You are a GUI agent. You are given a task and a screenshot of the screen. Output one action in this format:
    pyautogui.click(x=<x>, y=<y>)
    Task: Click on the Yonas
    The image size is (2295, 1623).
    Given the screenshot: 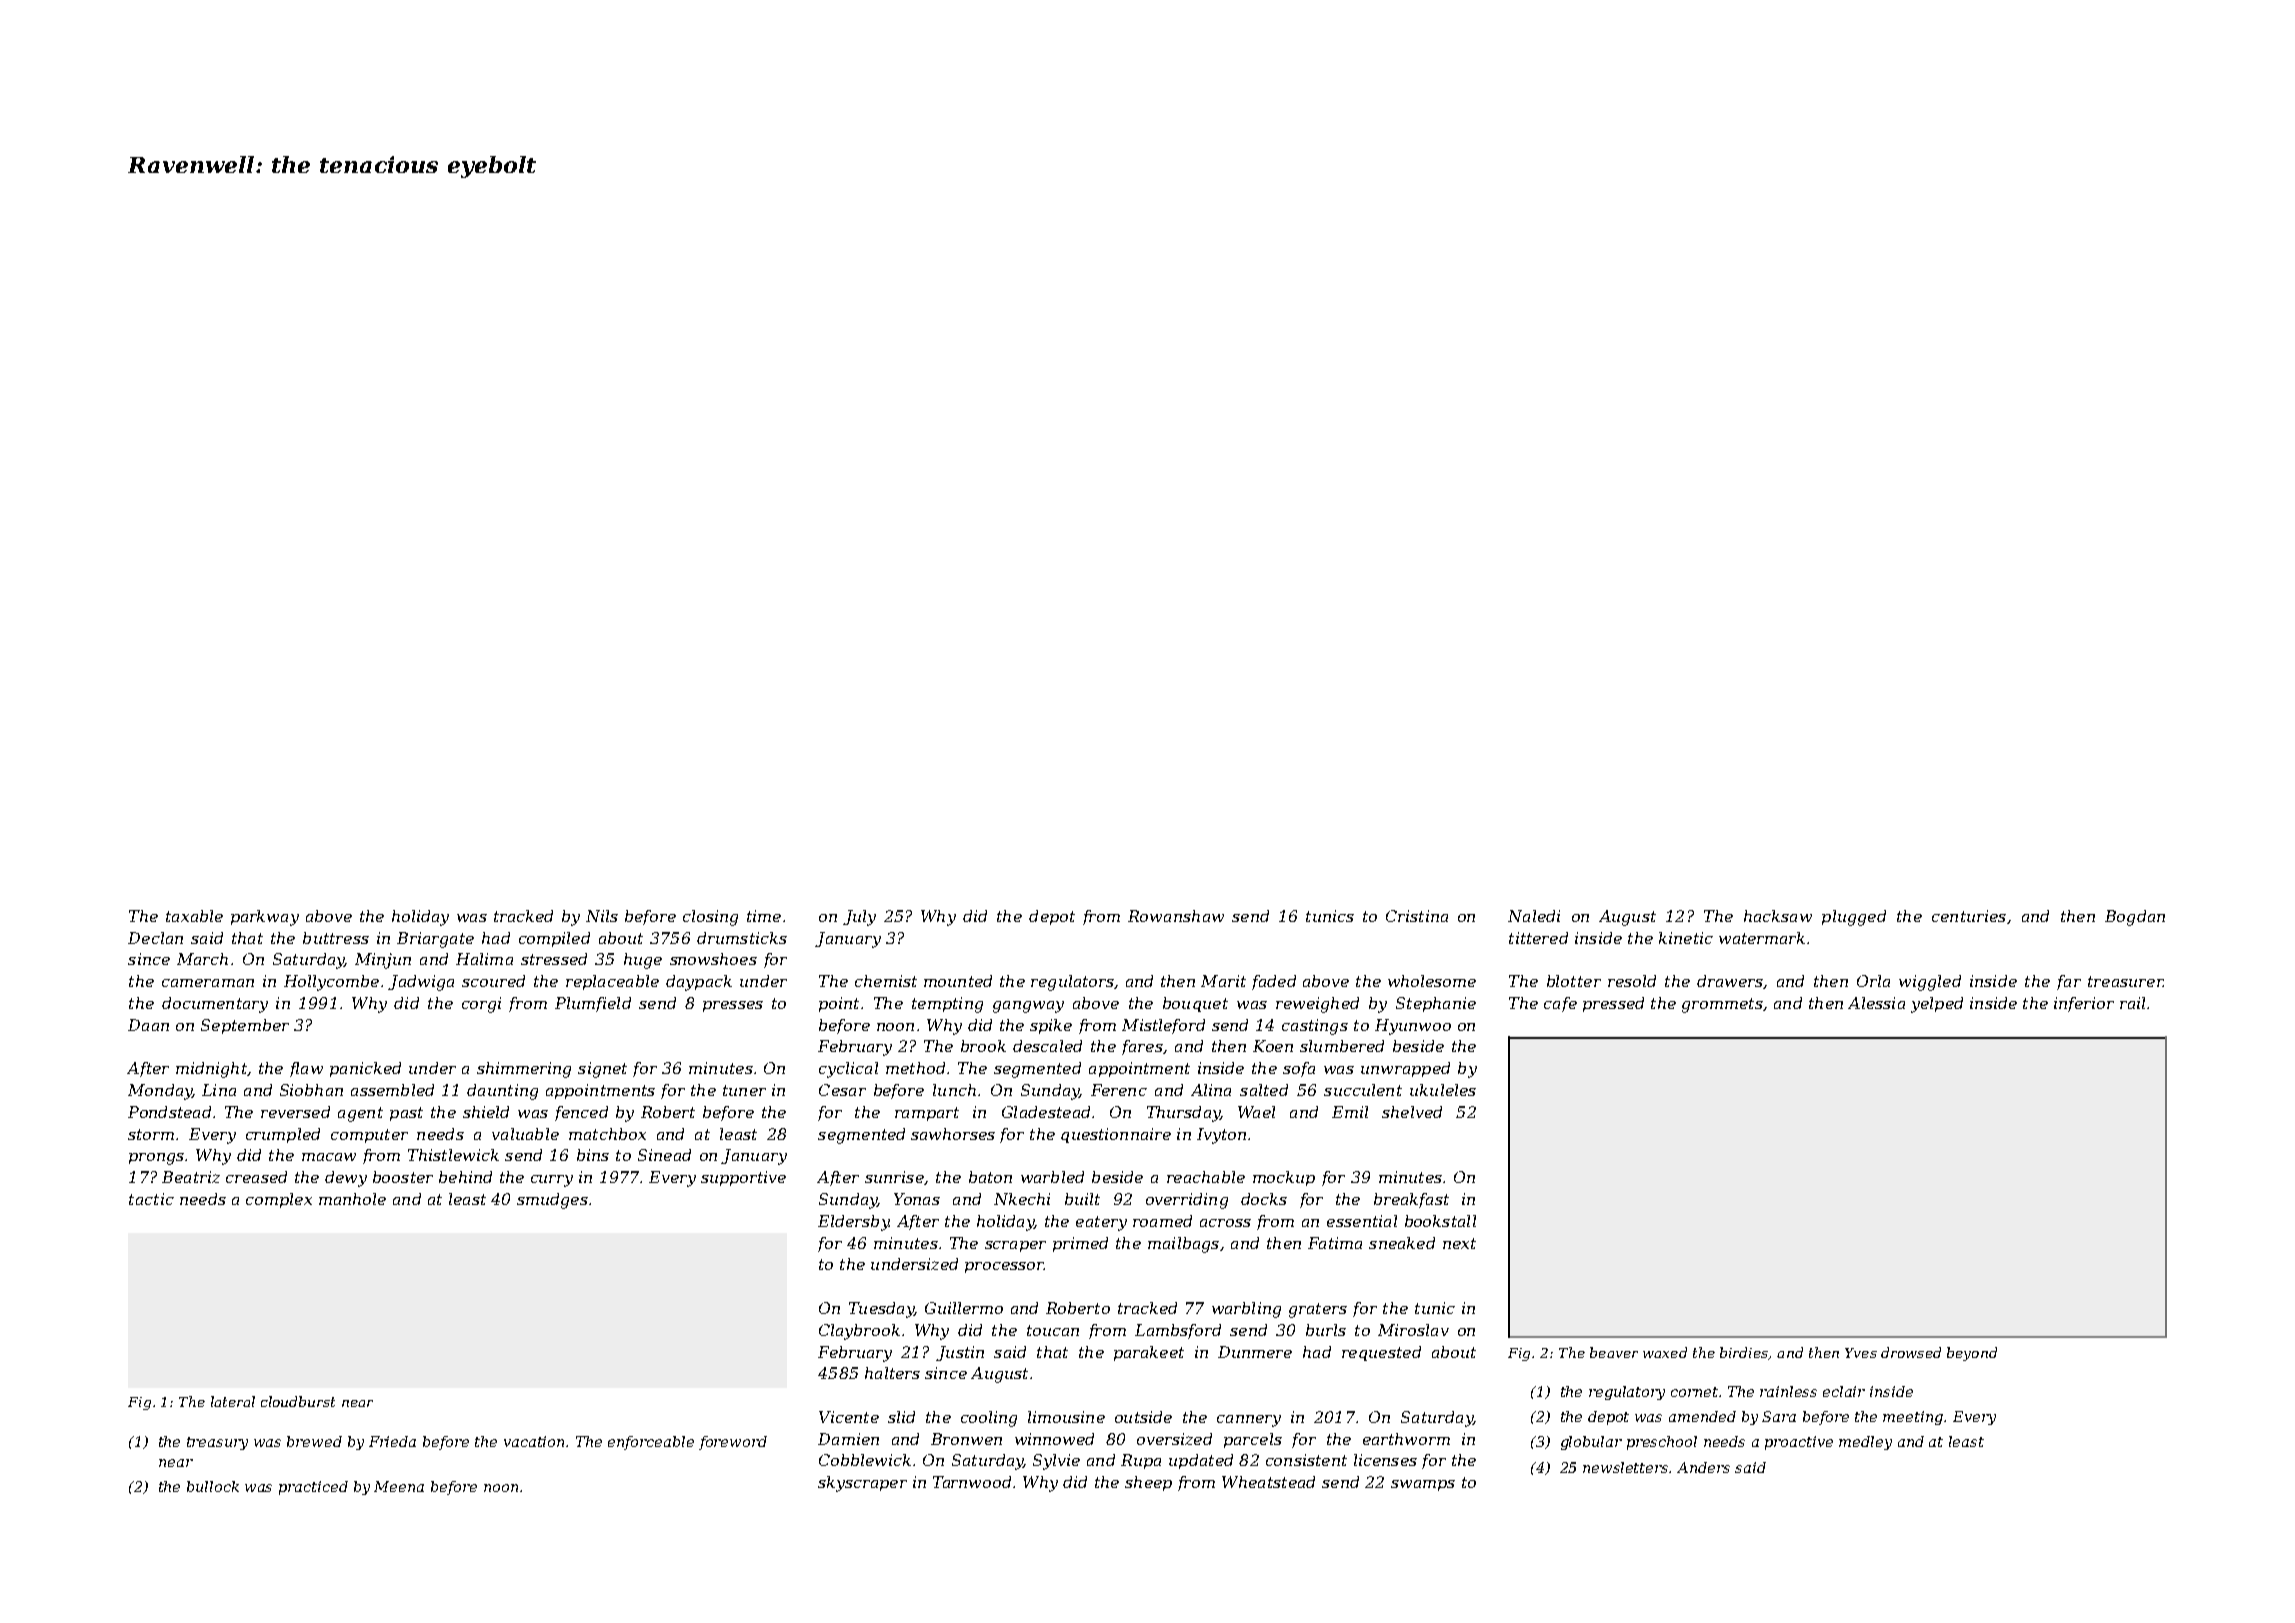 What is the action you would take?
    pyautogui.click(x=917, y=1199)
